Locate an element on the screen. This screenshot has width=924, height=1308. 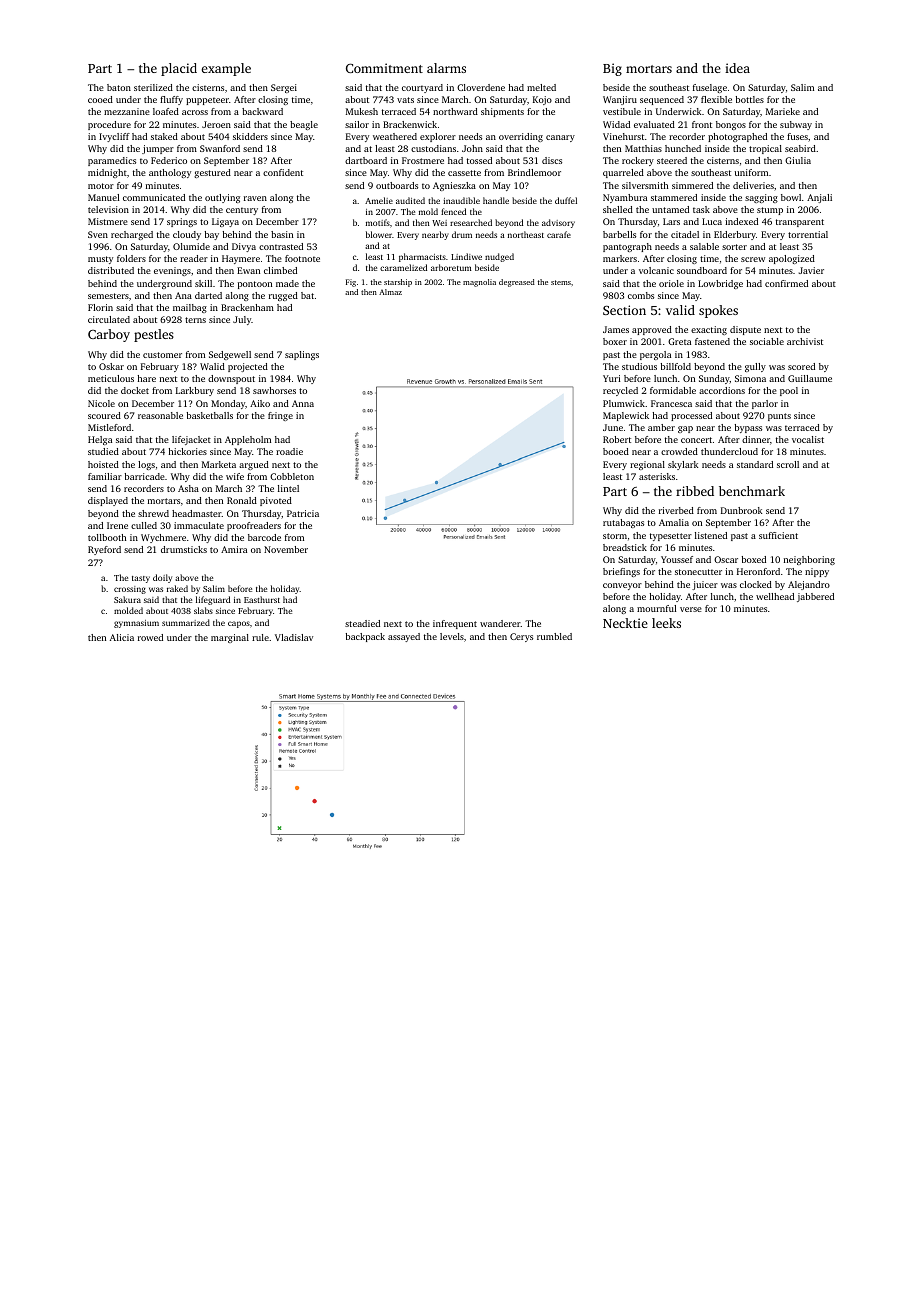
footnote is located at coordinates (302, 258).
